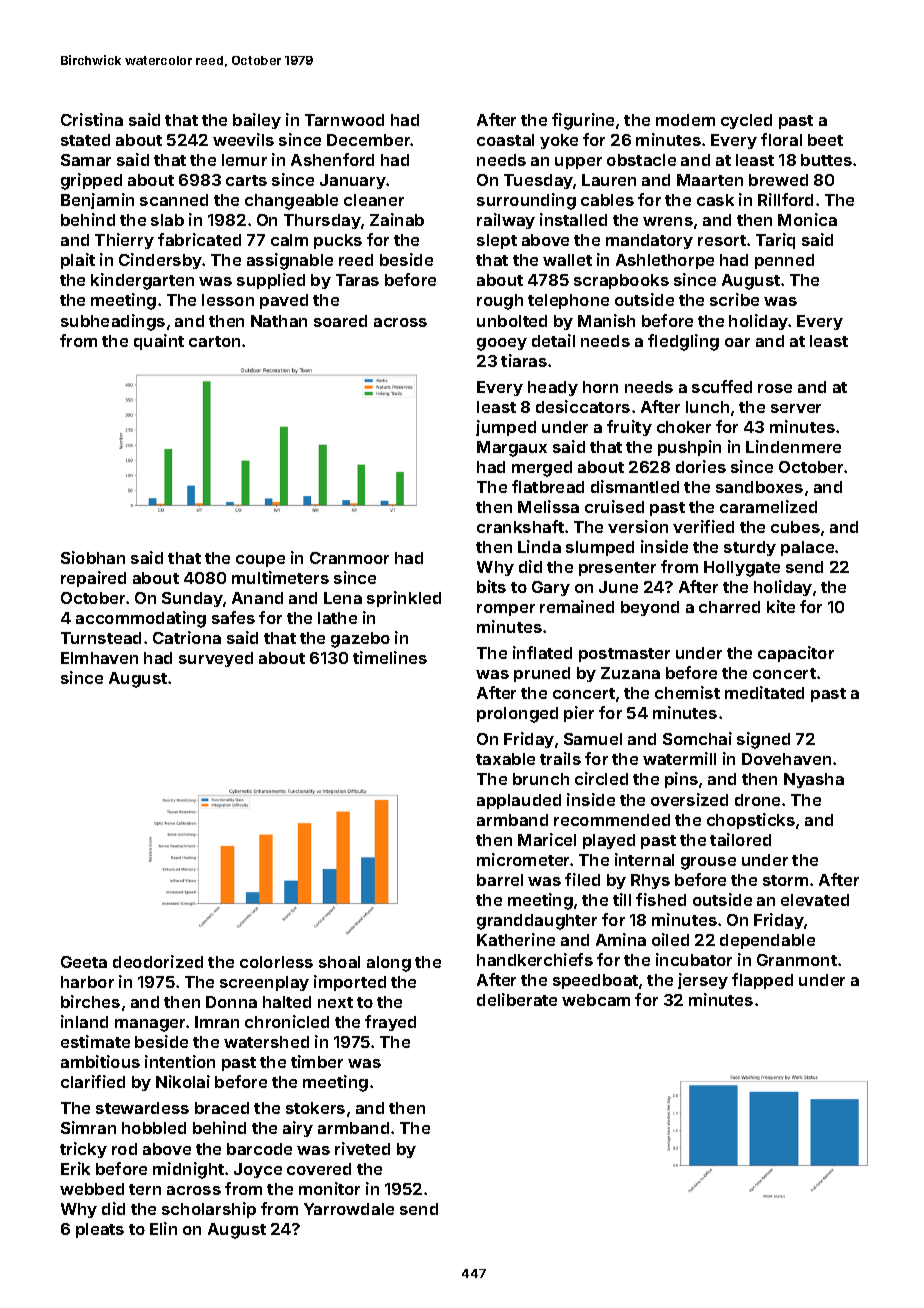 Image resolution: width=924 pixels, height=1308 pixels. Describe the element at coordinates (762, 981) in the page. I see `flapped` at that location.
